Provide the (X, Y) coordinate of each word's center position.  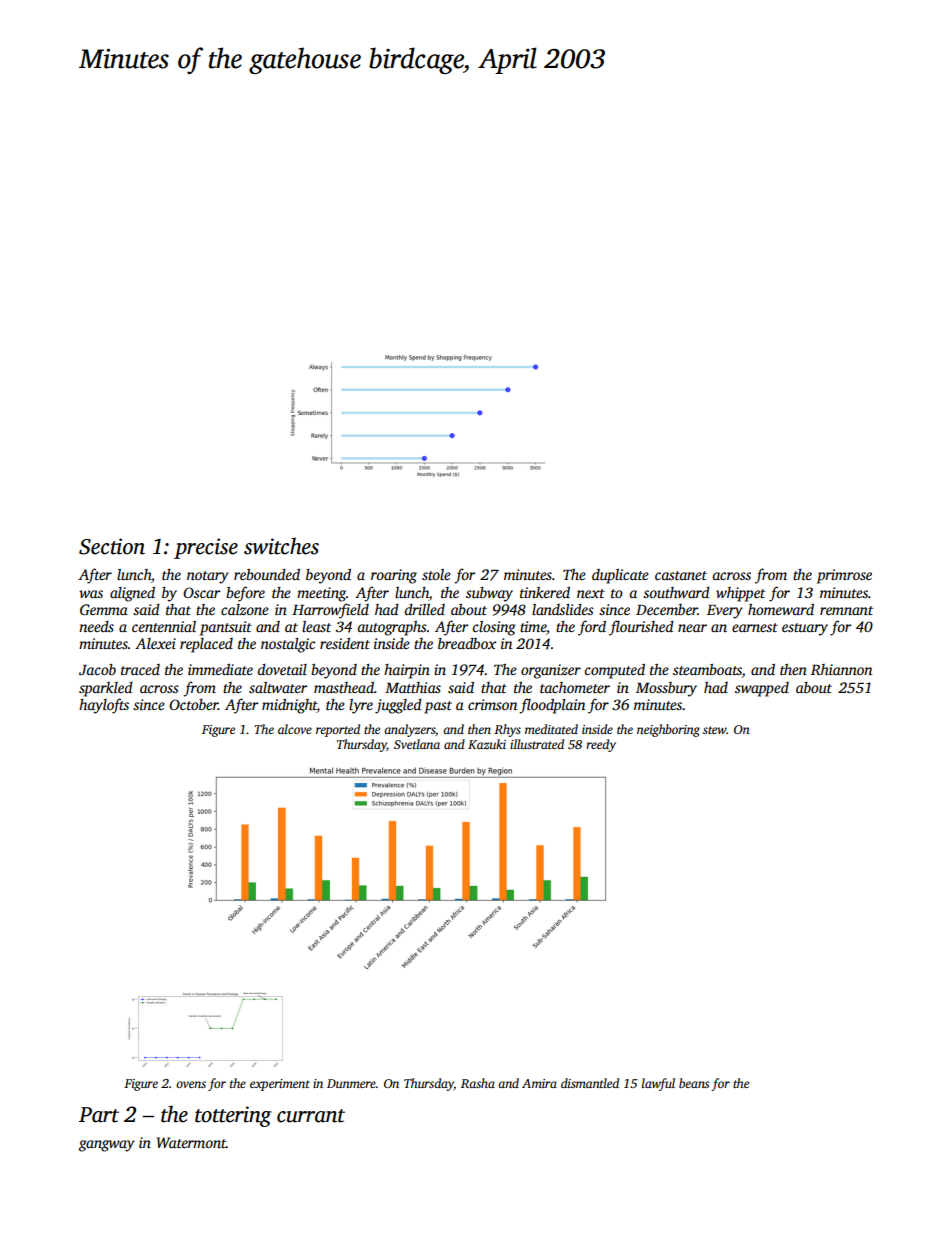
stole (436, 574)
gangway (107, 1146)
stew (715, 730)
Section (112, 546)
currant (311, 1116)
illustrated (537, 744)
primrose (844, 576)
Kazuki (487, 744)
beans (694, 1083)
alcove (295, 729)
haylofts (104, 706)
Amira (539, 1083)
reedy (601, 745)
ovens (191, 1084)
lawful (658, 1084)
